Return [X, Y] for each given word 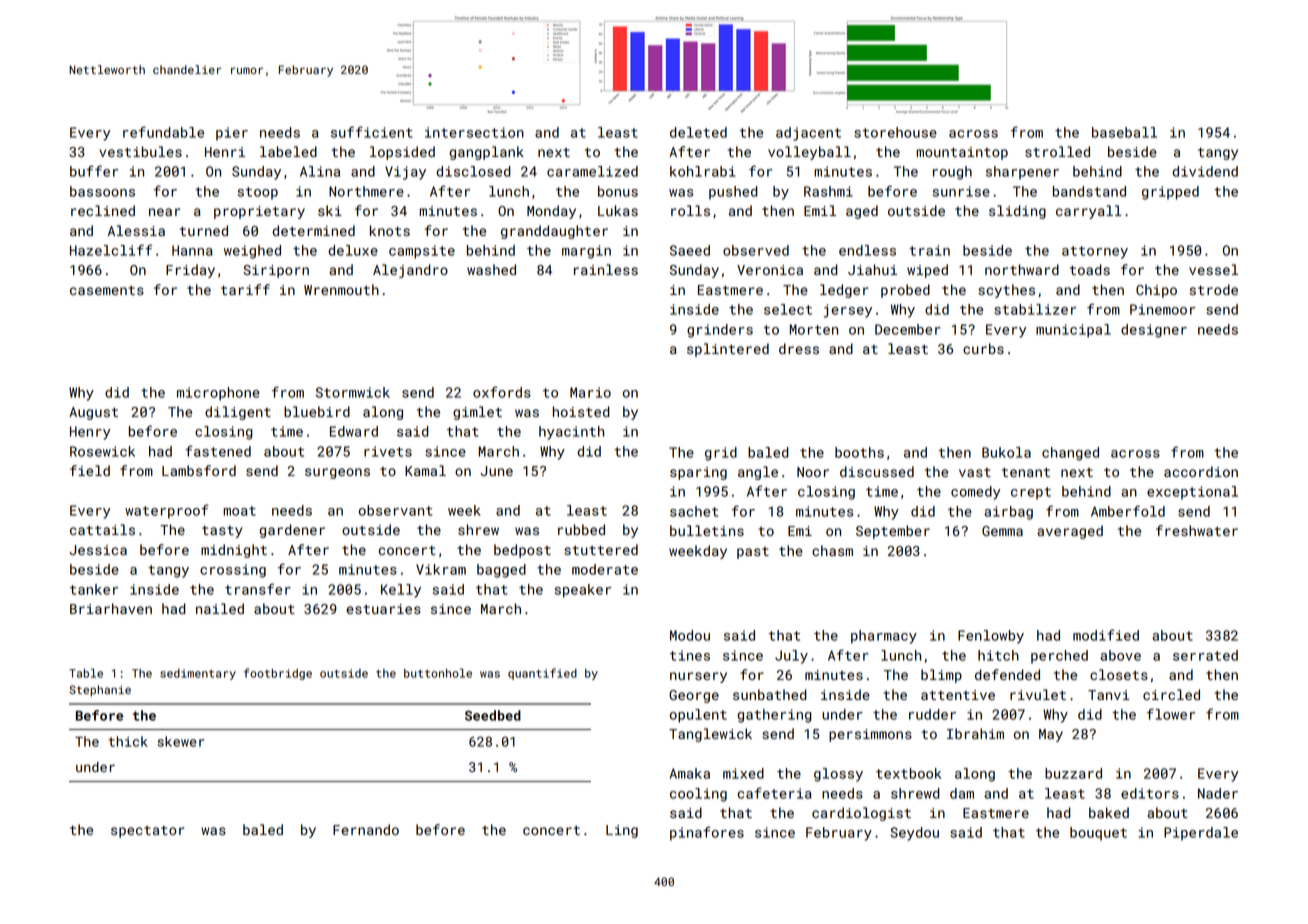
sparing [698, 473]
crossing [233, 571]
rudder [932, 714]
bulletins [707, 530]
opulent [698, 716]
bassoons [102, 191]
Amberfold [1128, 511]
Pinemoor [1162, 309]
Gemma [1002, 531]
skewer [181, 741]
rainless [606, 269]
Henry [90, 433]
